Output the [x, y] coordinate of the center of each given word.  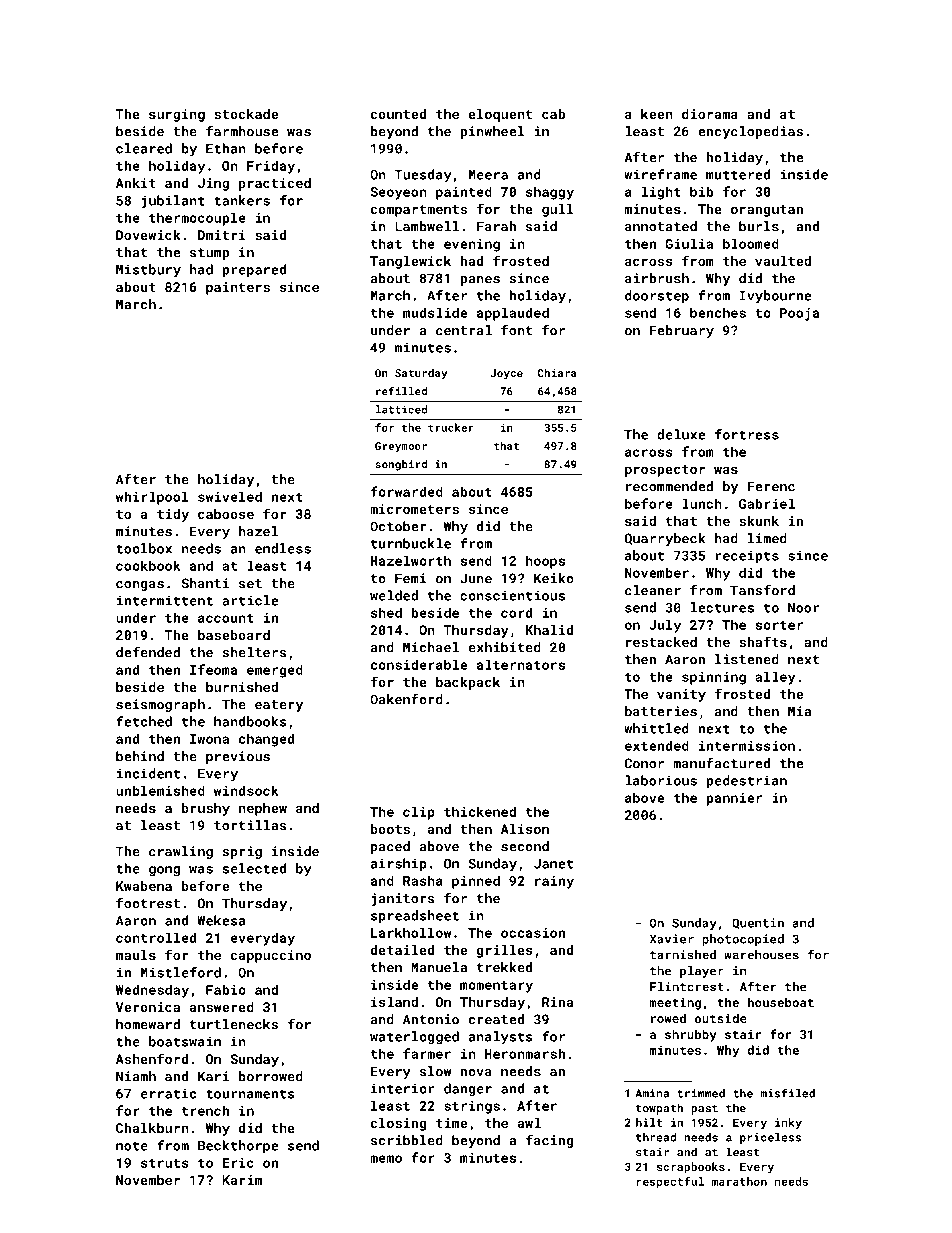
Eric [238, 1163]
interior [403, 1088]
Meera [488, 175]
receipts [747, 557]
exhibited [505, 647]
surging [177, 115]
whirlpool [152, 498]
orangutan [767, 211]
